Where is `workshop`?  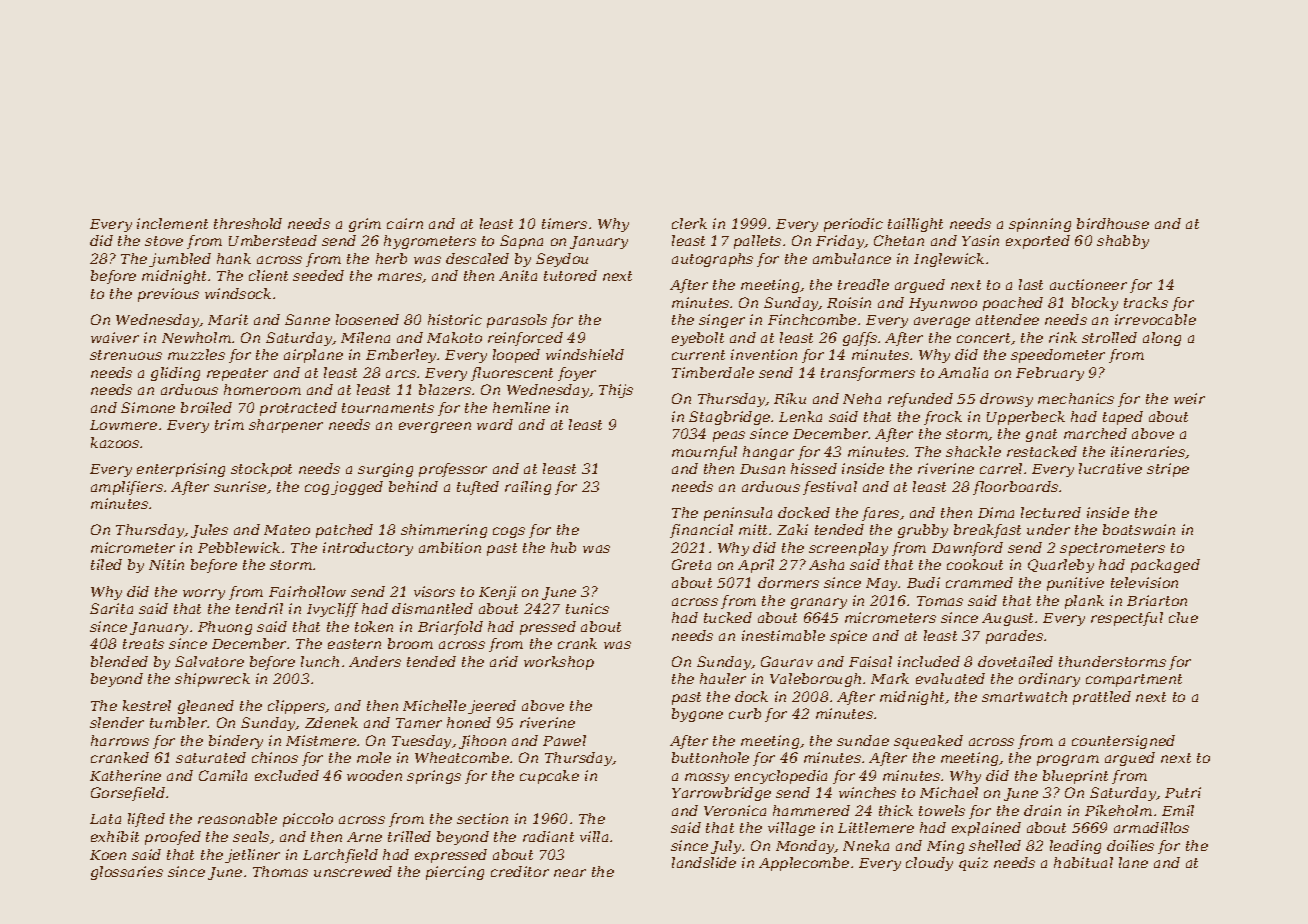
workshop is located at coordinates (559, 663).
